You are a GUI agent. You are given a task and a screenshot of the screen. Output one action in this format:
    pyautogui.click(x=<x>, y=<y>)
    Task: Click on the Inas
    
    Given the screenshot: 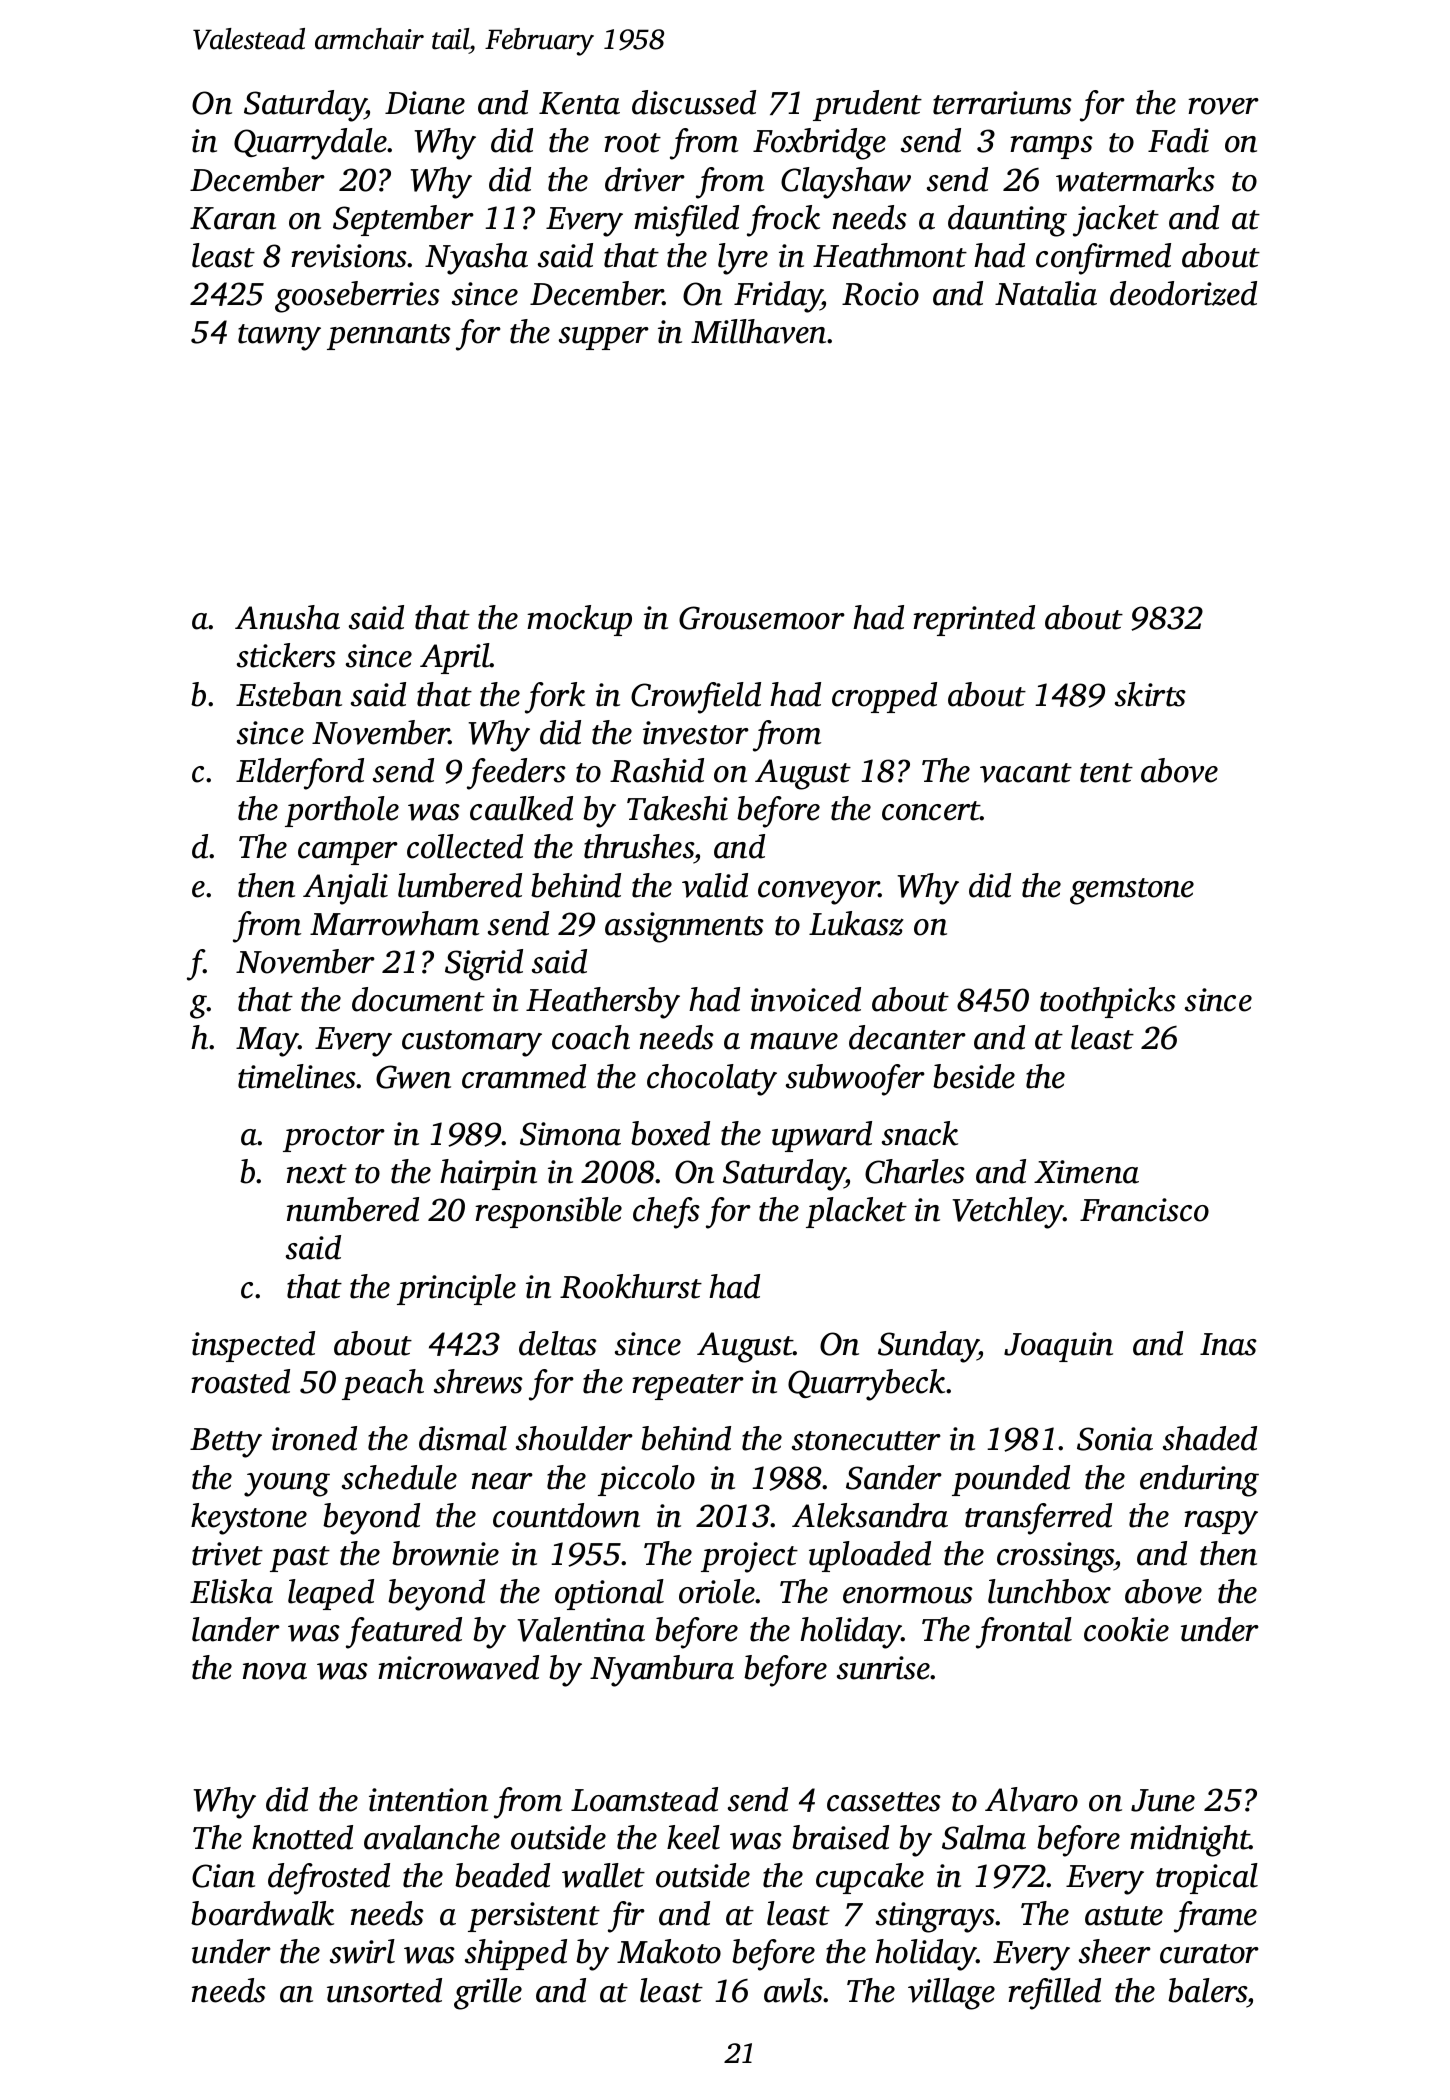 What is the action you would take?
    pyautogui.click(x=1228, y=1344)
